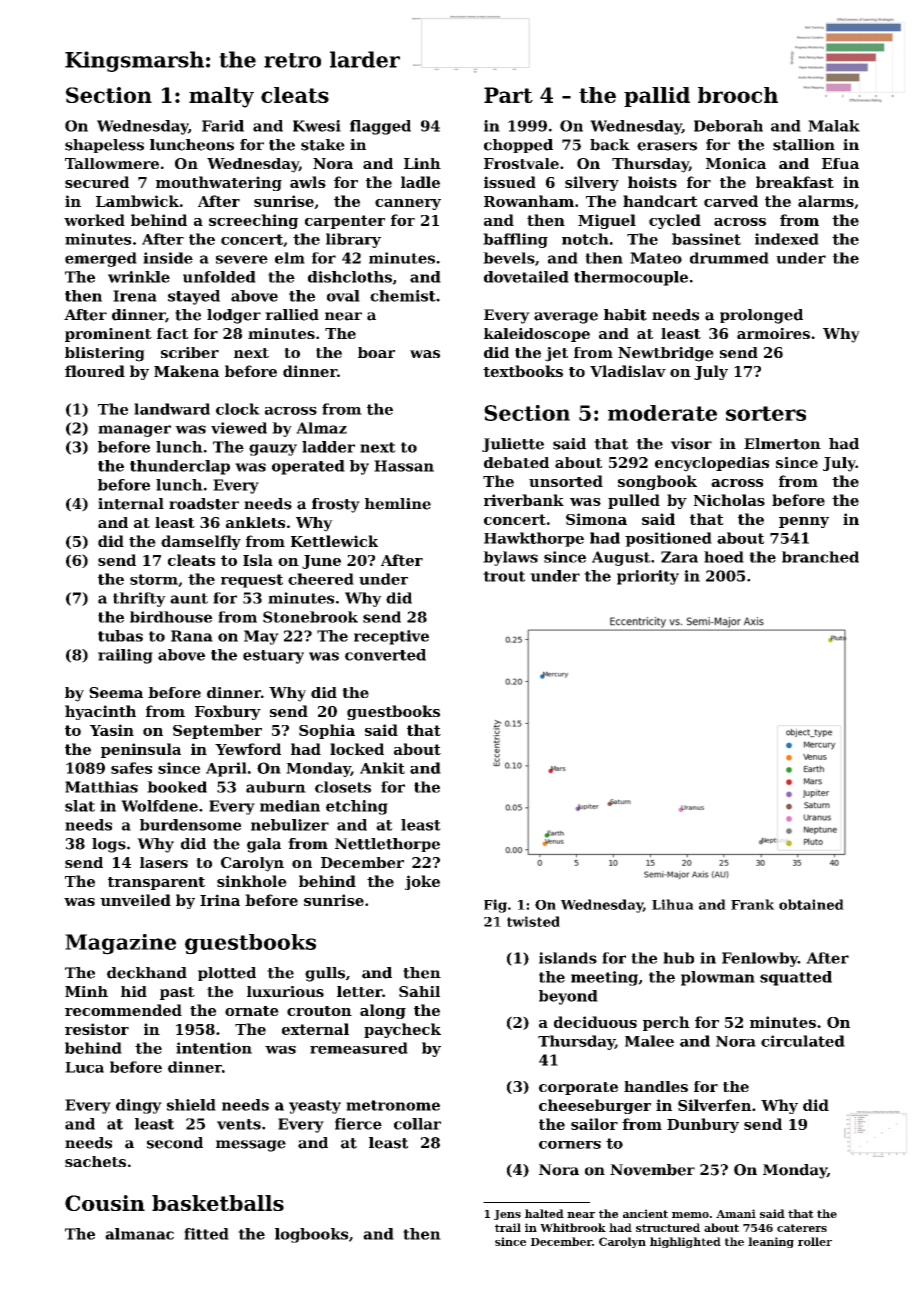  I want to click on Lihua, so click(673, 904).
